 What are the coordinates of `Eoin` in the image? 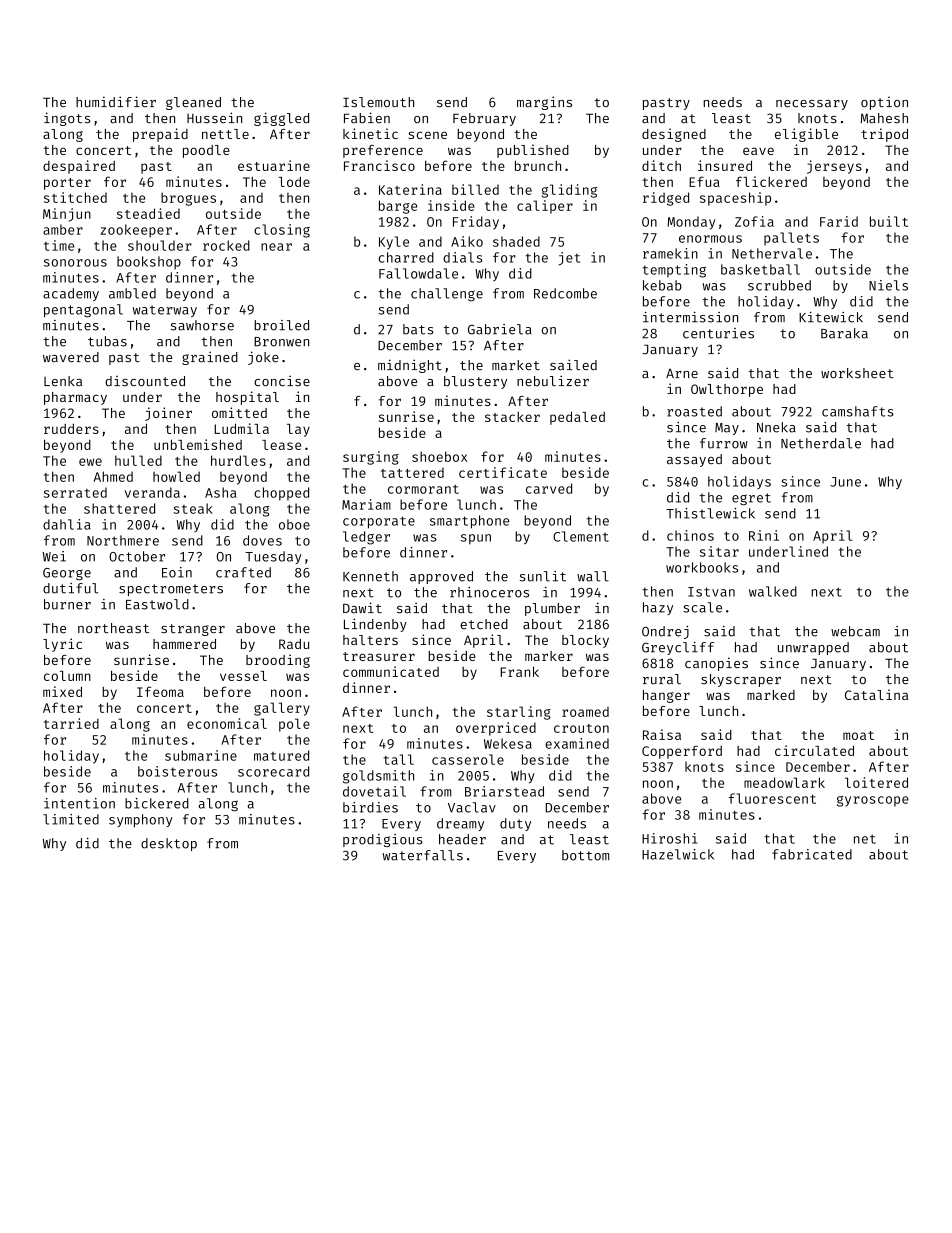 It's located at (177, 572).
